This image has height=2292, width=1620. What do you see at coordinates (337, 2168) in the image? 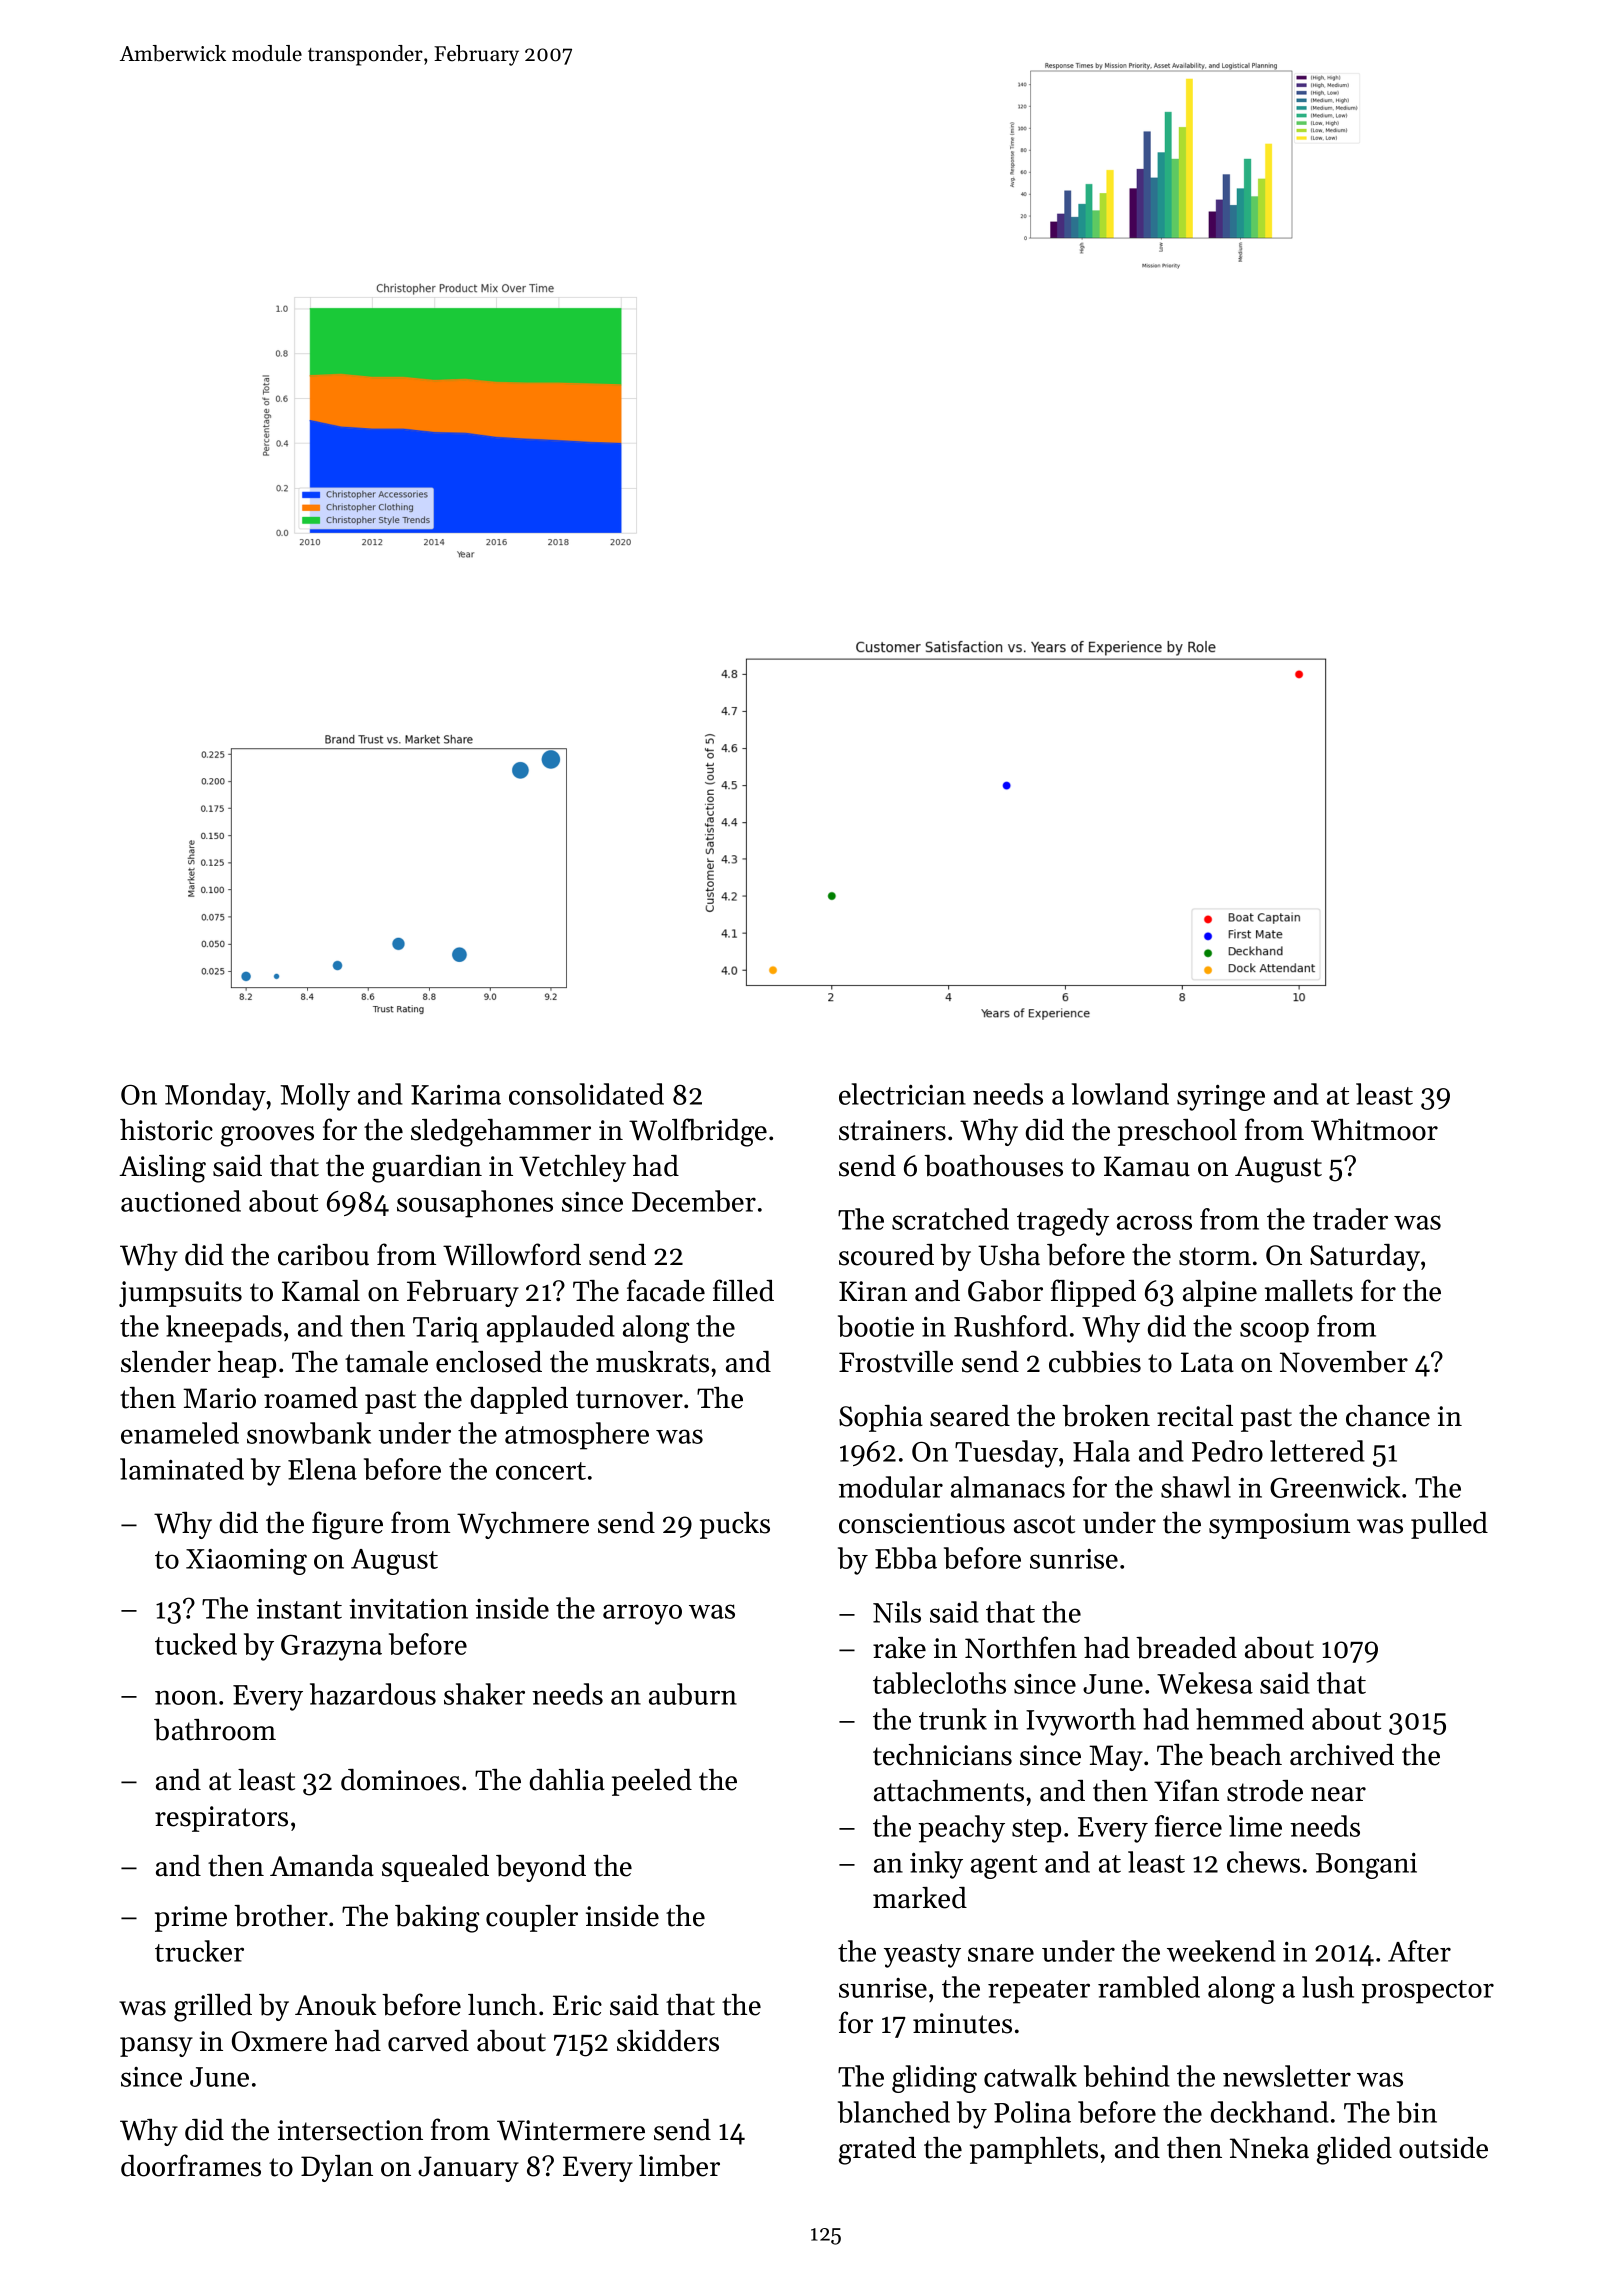
I see `Dylan` at bounding box center [337, 2168].
